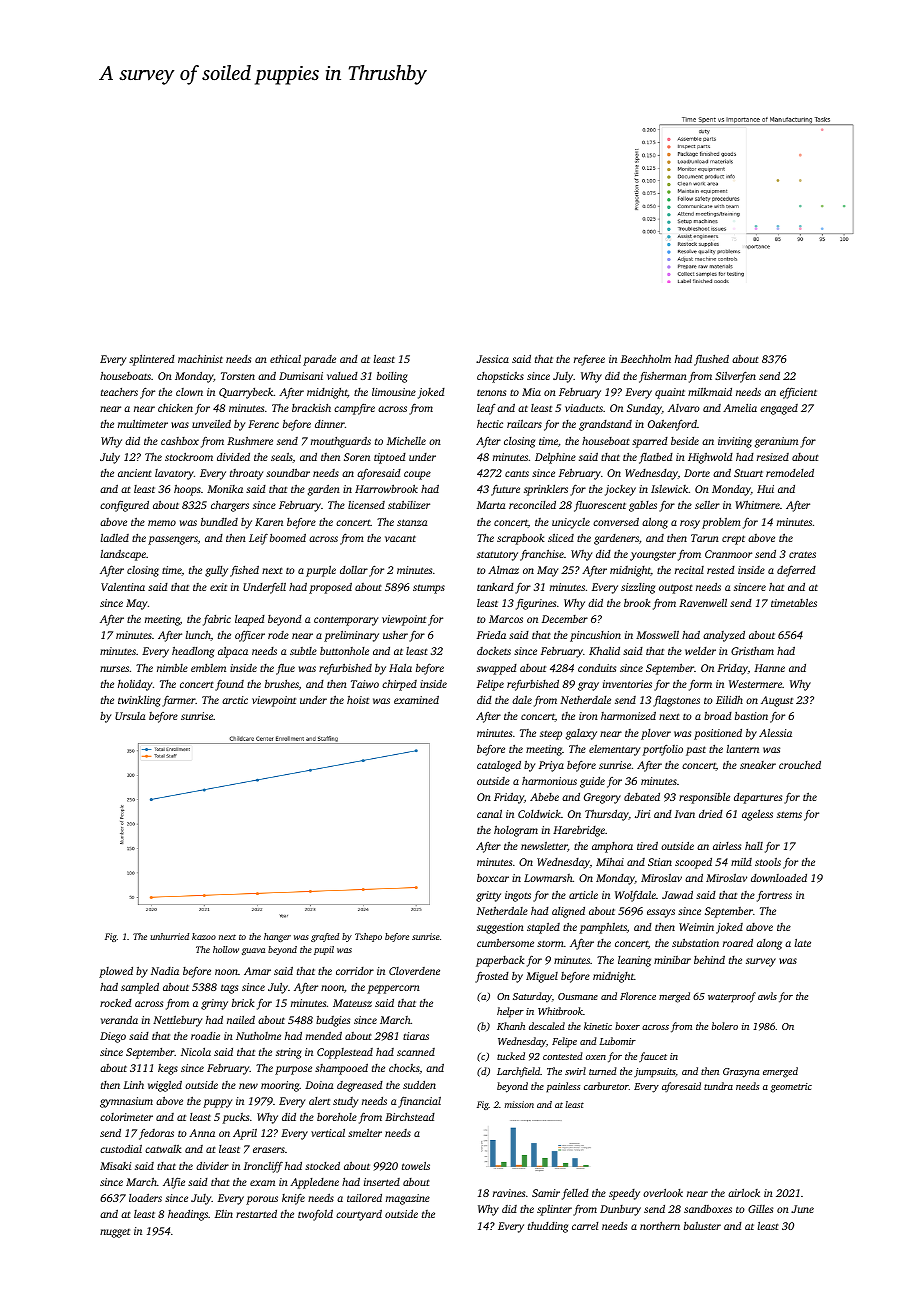 The width and height of the page is (924, 1308). I want to click on hollow, so click(226, 949).
